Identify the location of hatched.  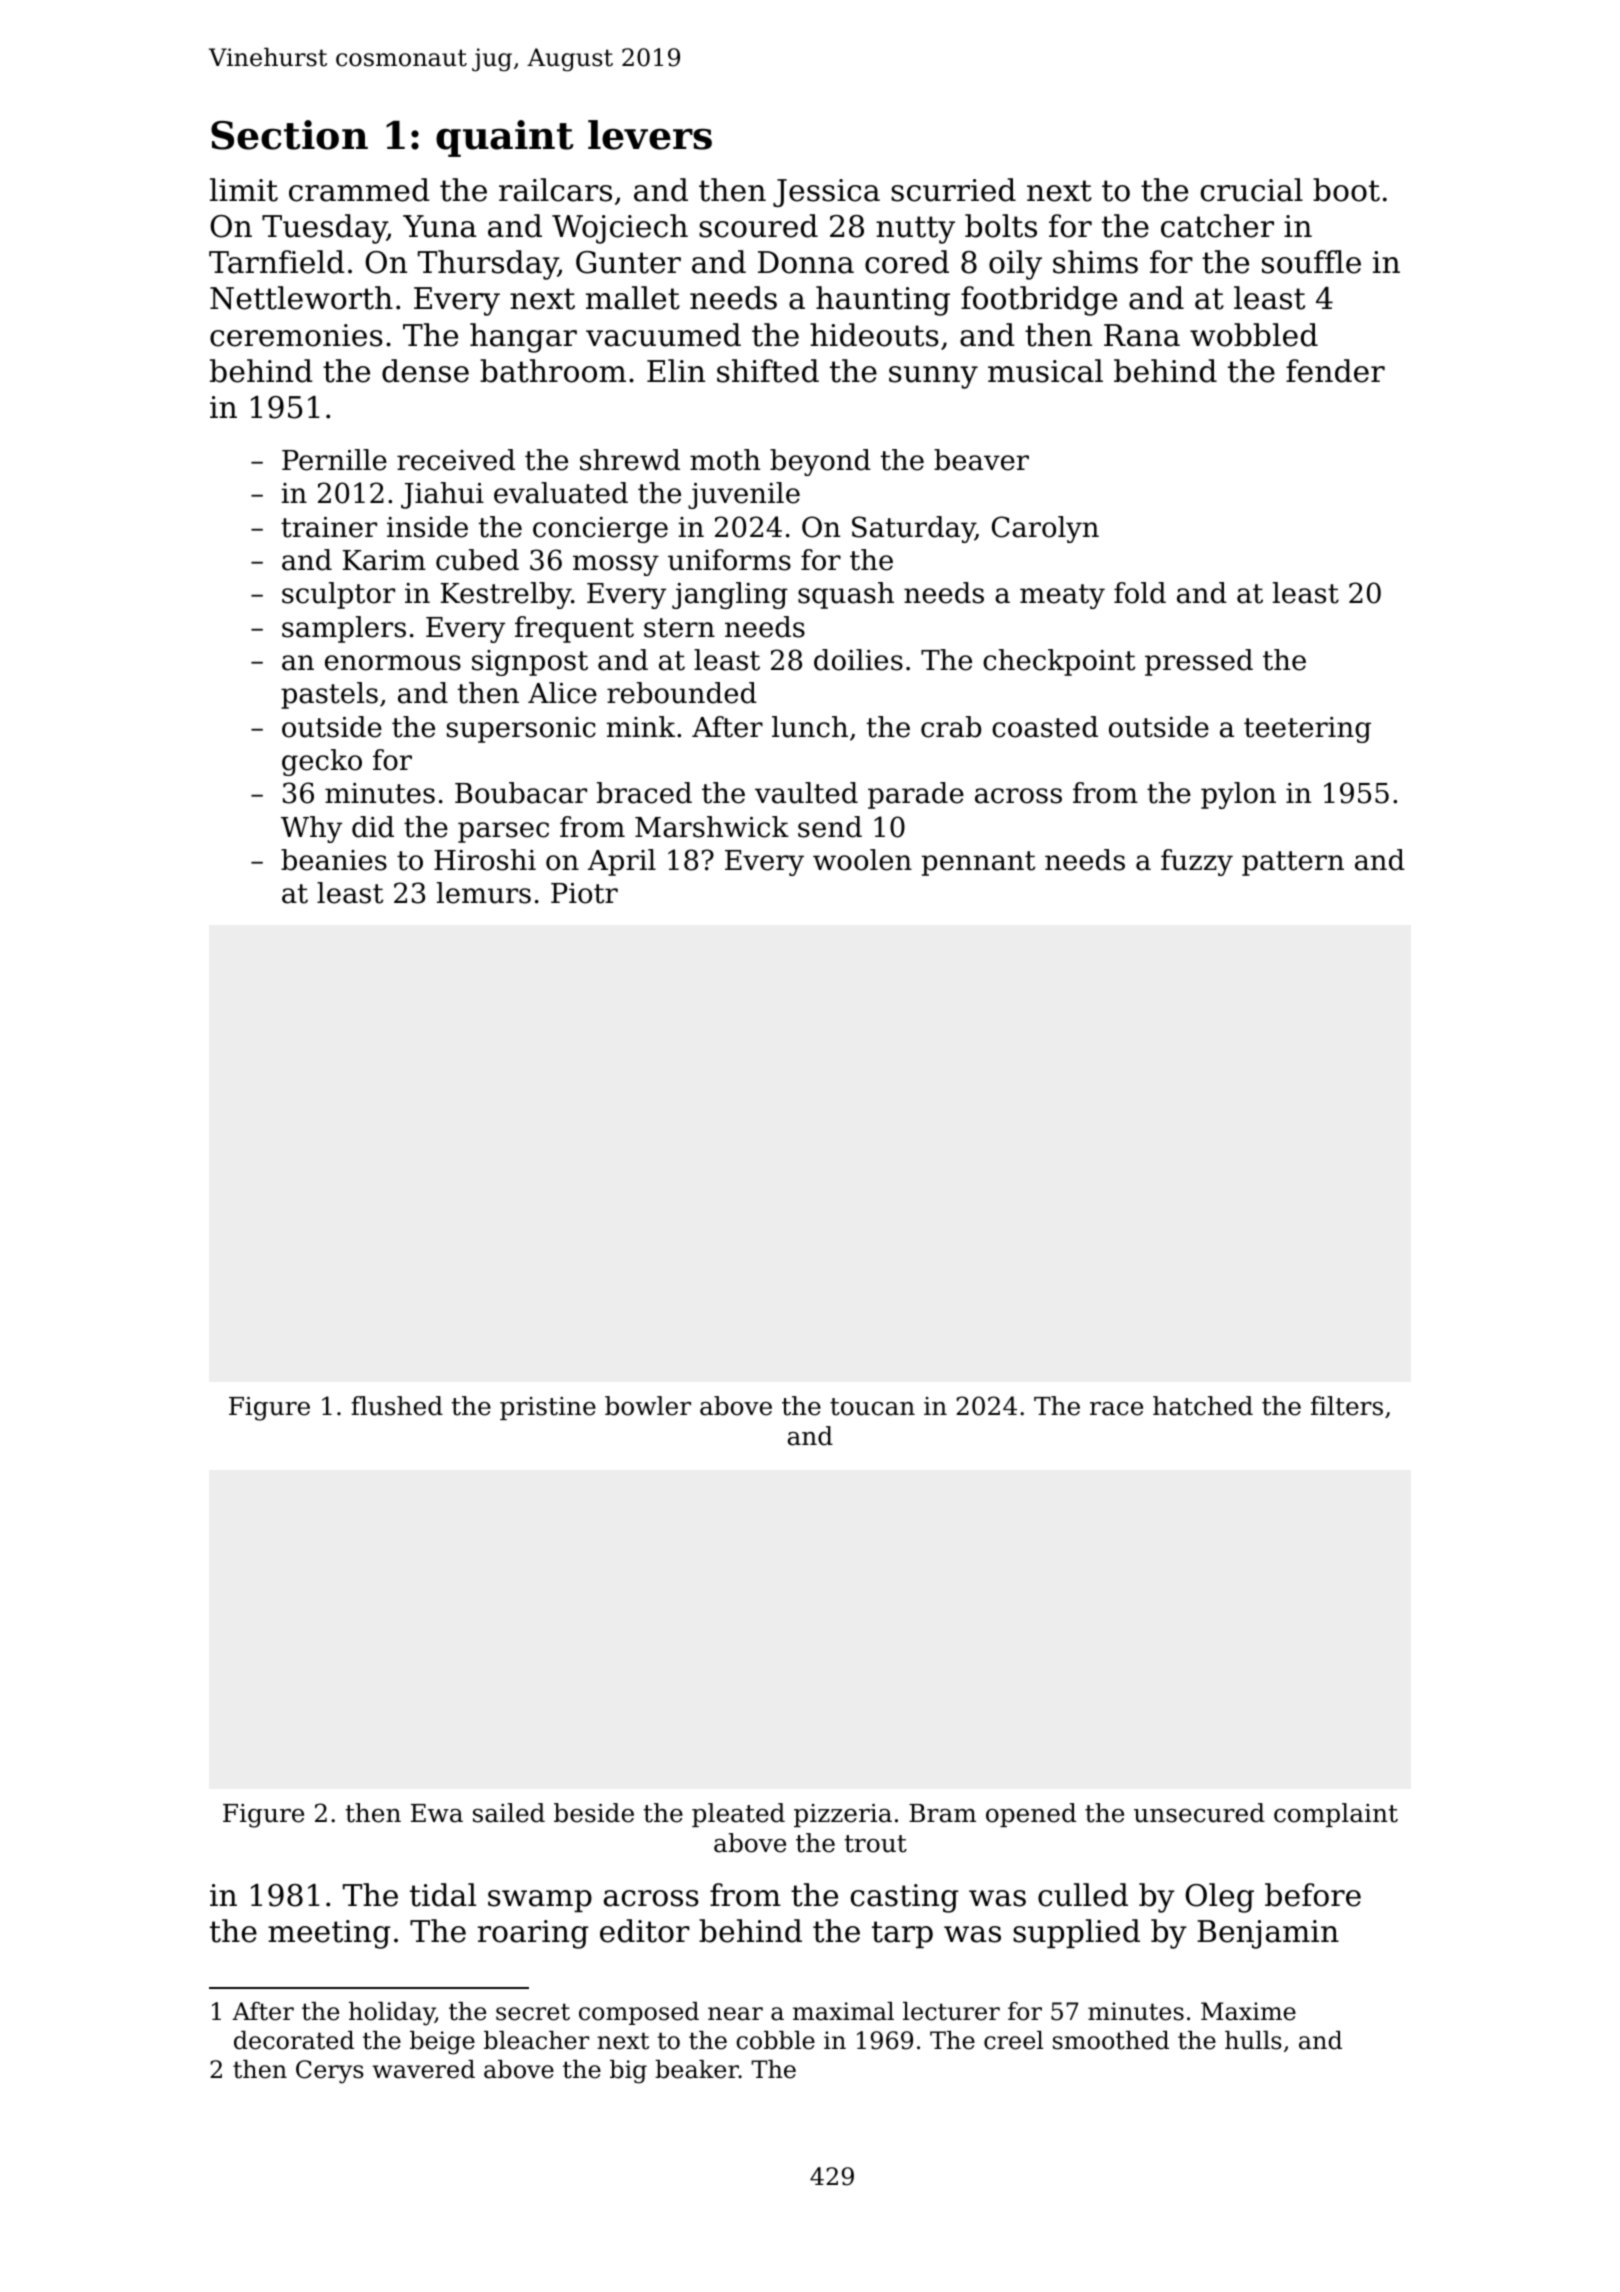
(1203, 1406).
